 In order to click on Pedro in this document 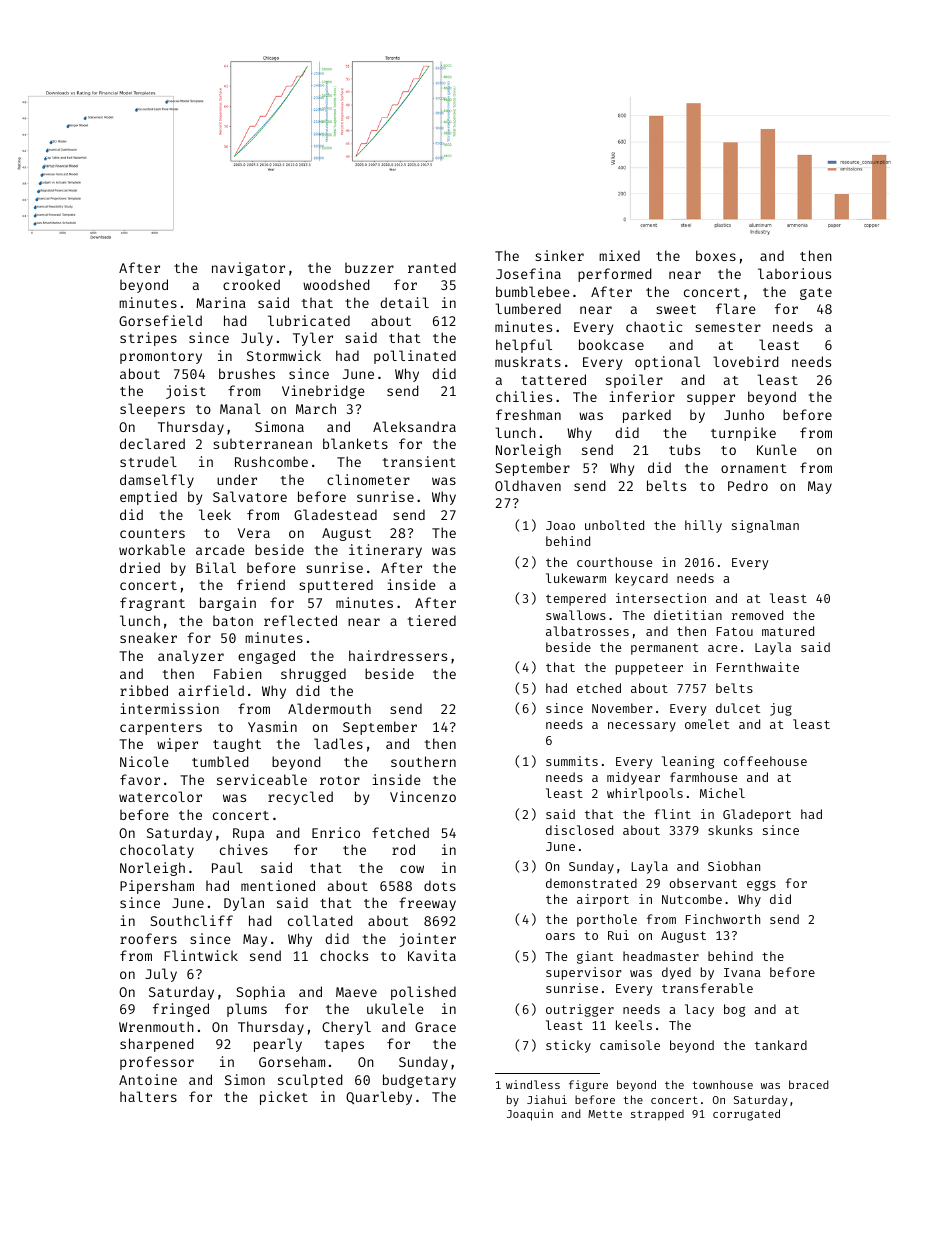, I will do `click(748, 485)`.
